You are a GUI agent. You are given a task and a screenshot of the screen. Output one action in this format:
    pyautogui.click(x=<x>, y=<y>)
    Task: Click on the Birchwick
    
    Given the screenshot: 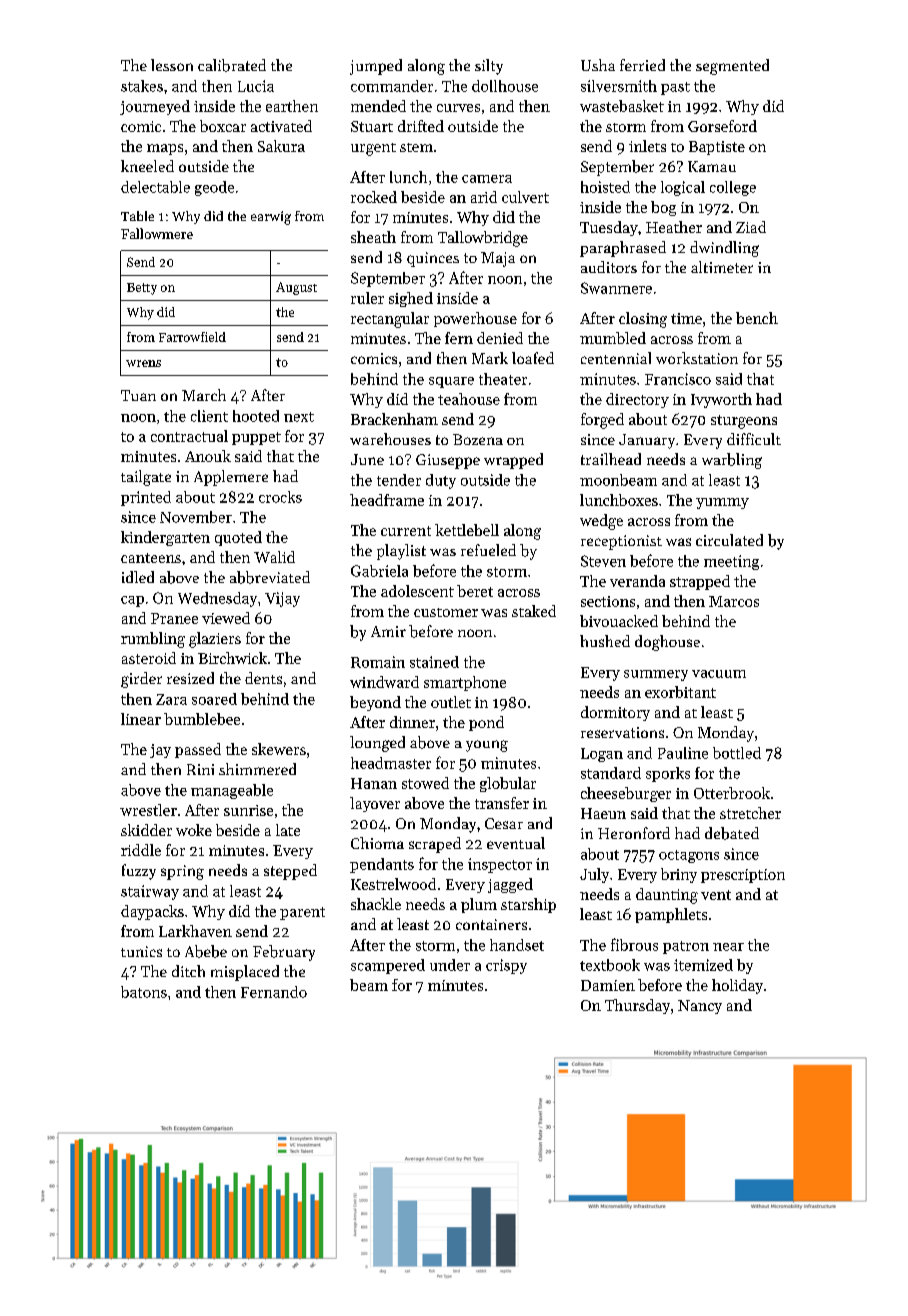 What is the action you would take?
    pyautogui.click(x=232, y=658)
